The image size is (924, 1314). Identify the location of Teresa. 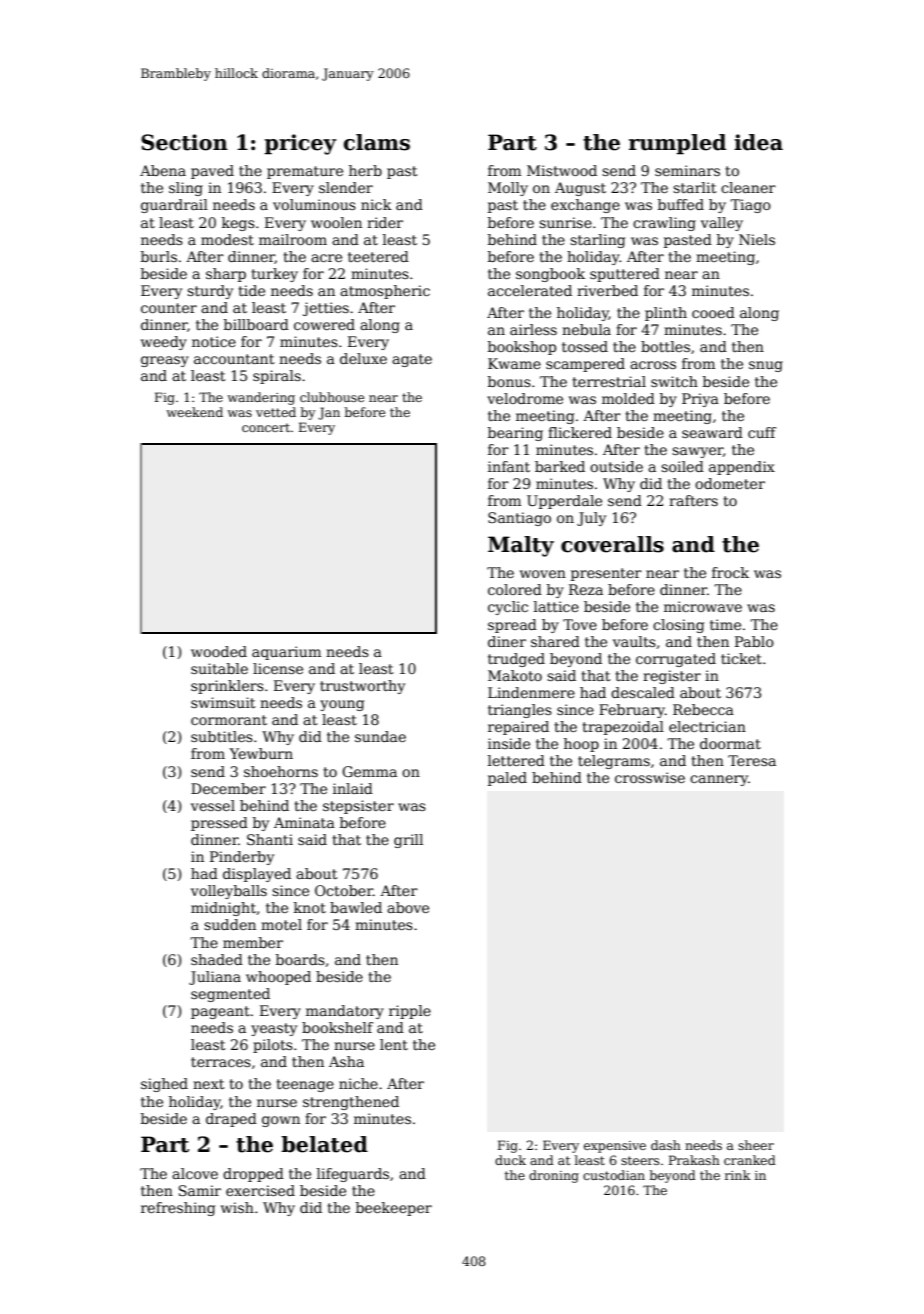
(752, 760).
